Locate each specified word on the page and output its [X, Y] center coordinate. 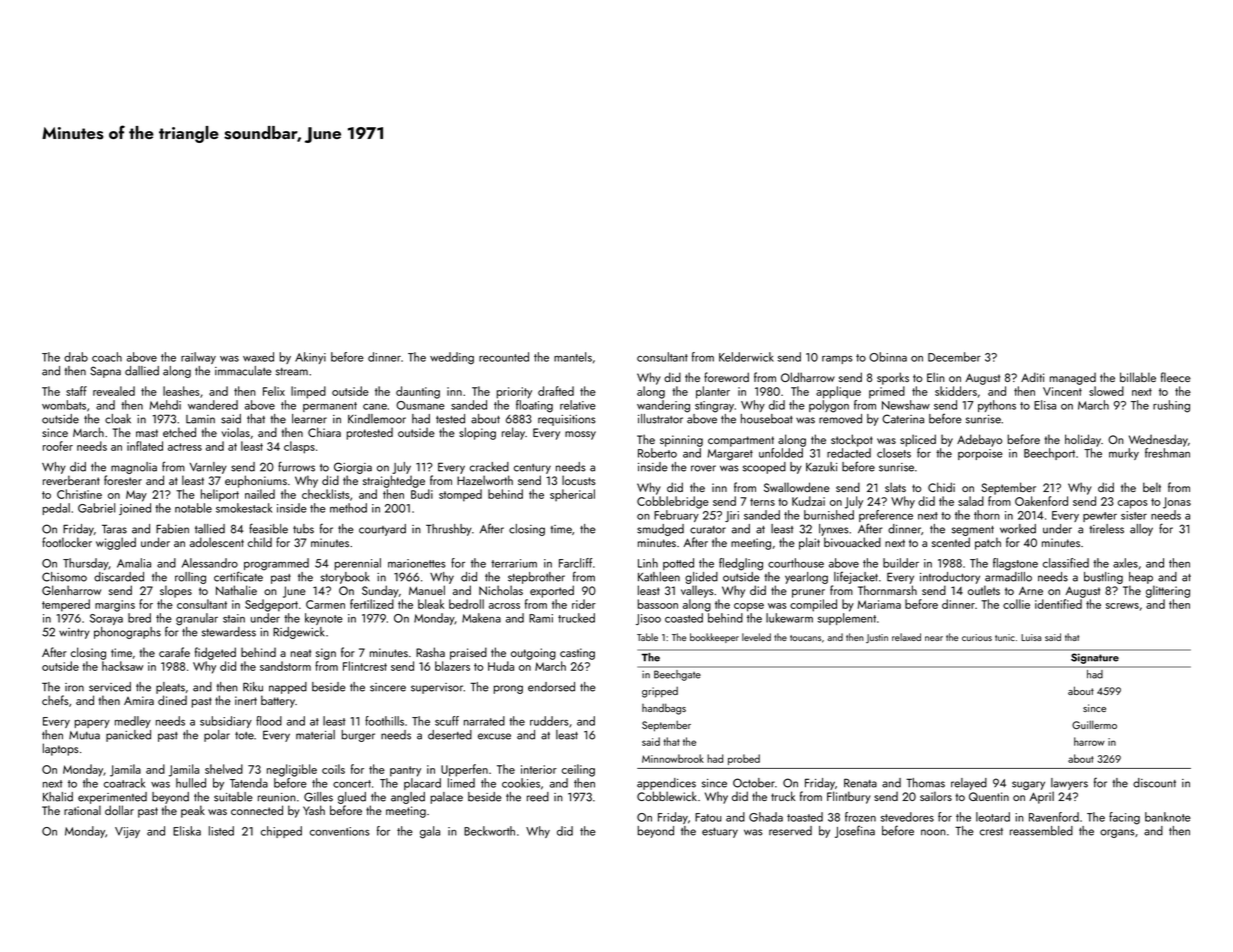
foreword [726, 377]
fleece [1176, 377]
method [348, 508]
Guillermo [1094, 724]
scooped [764, 468]
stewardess [229, 632]
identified [1058, 604]
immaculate [243, 371]
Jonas [1177, 503]
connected [257, 810]
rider [584, 604]
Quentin [989, 796]
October [754, 783]
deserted [450, 735]
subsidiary [226, 722]
